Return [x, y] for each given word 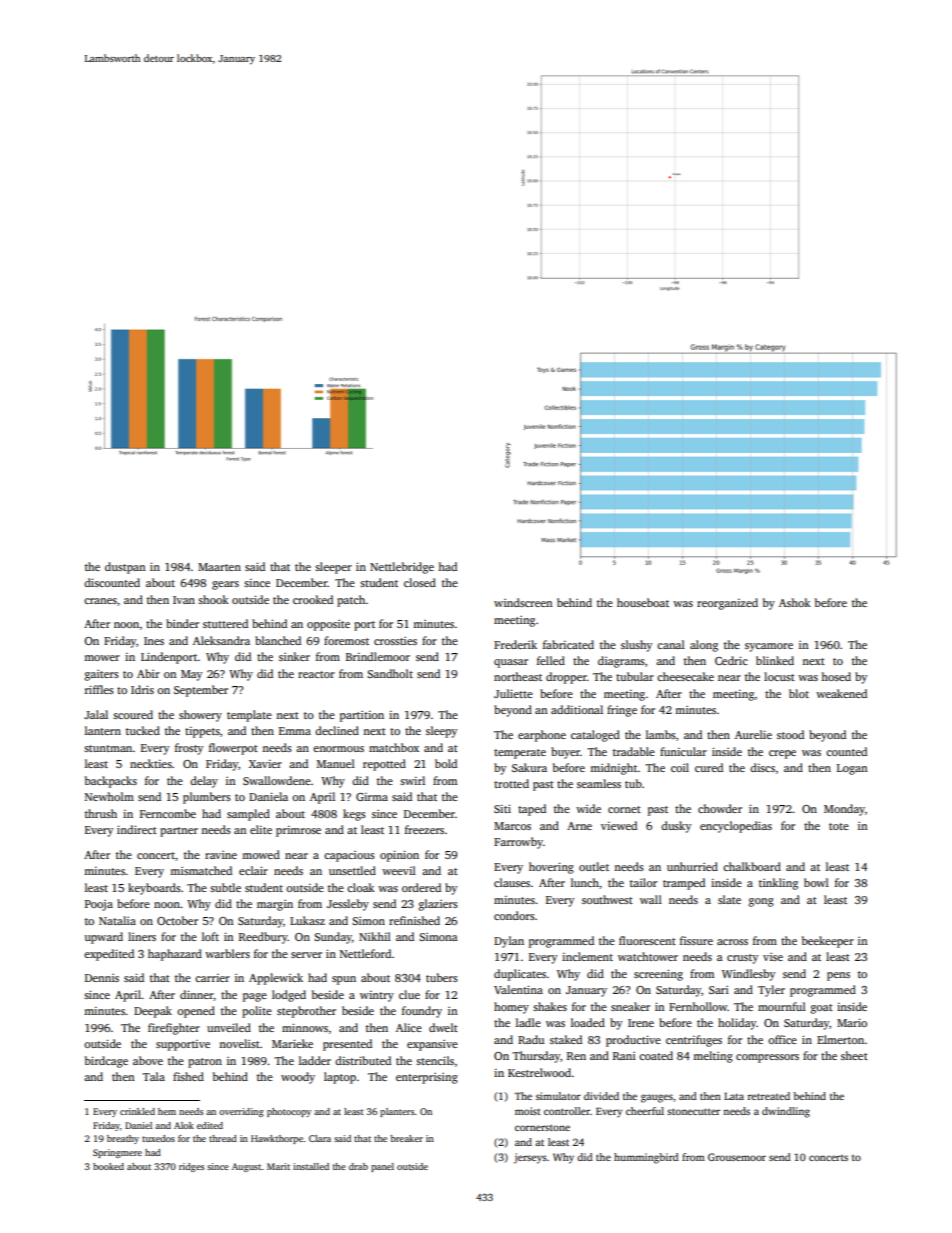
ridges [191, 1167]
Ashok [795, 602]
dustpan [125, 568]
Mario [852, 1022]
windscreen [523, 602]
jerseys [530, 1158]
